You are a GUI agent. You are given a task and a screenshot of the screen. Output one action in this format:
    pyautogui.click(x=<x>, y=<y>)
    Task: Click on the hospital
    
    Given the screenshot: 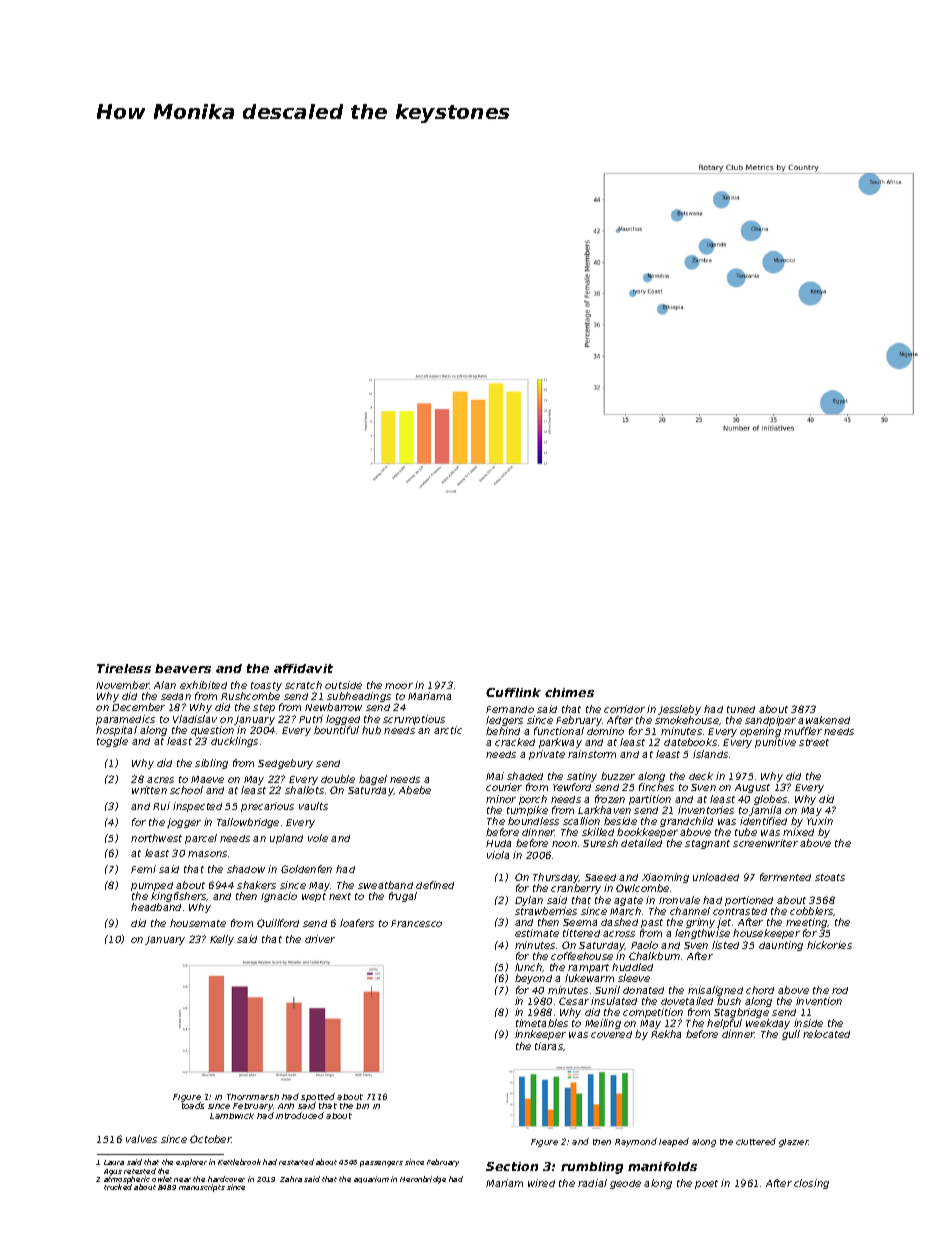 What is the action you would take?
    pyautogui.click(x=116, y=731)
